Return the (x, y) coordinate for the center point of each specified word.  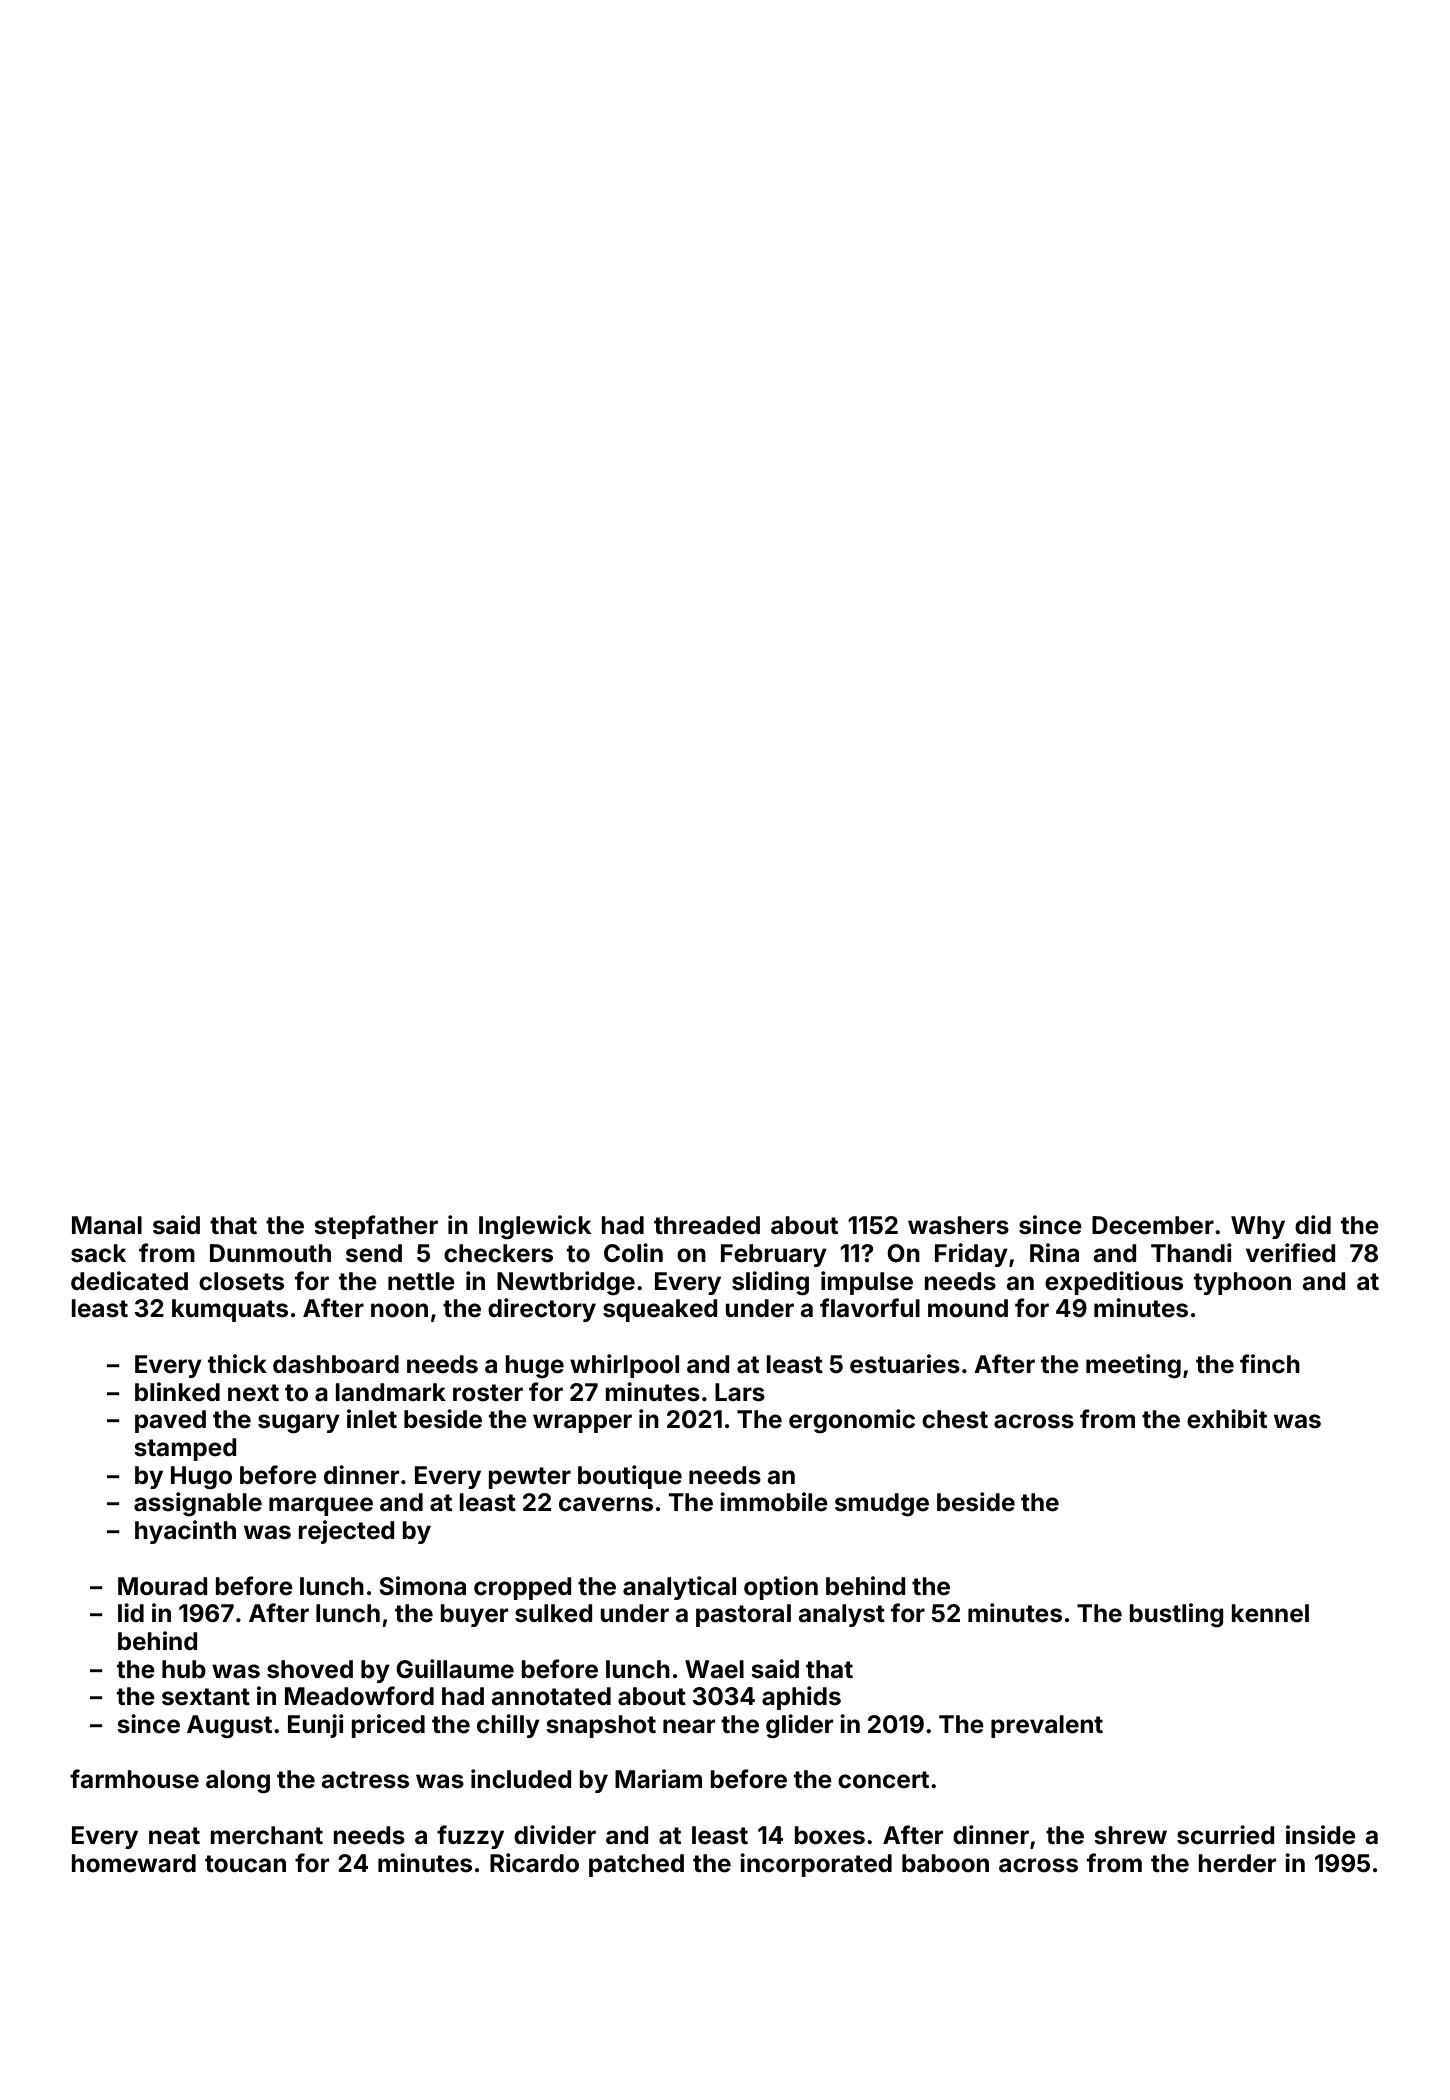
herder (1237, 1863)
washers (958, 1225)
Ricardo (534, 1863)
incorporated (816, 1865)
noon (399, 1310)
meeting (1133, 1366)
